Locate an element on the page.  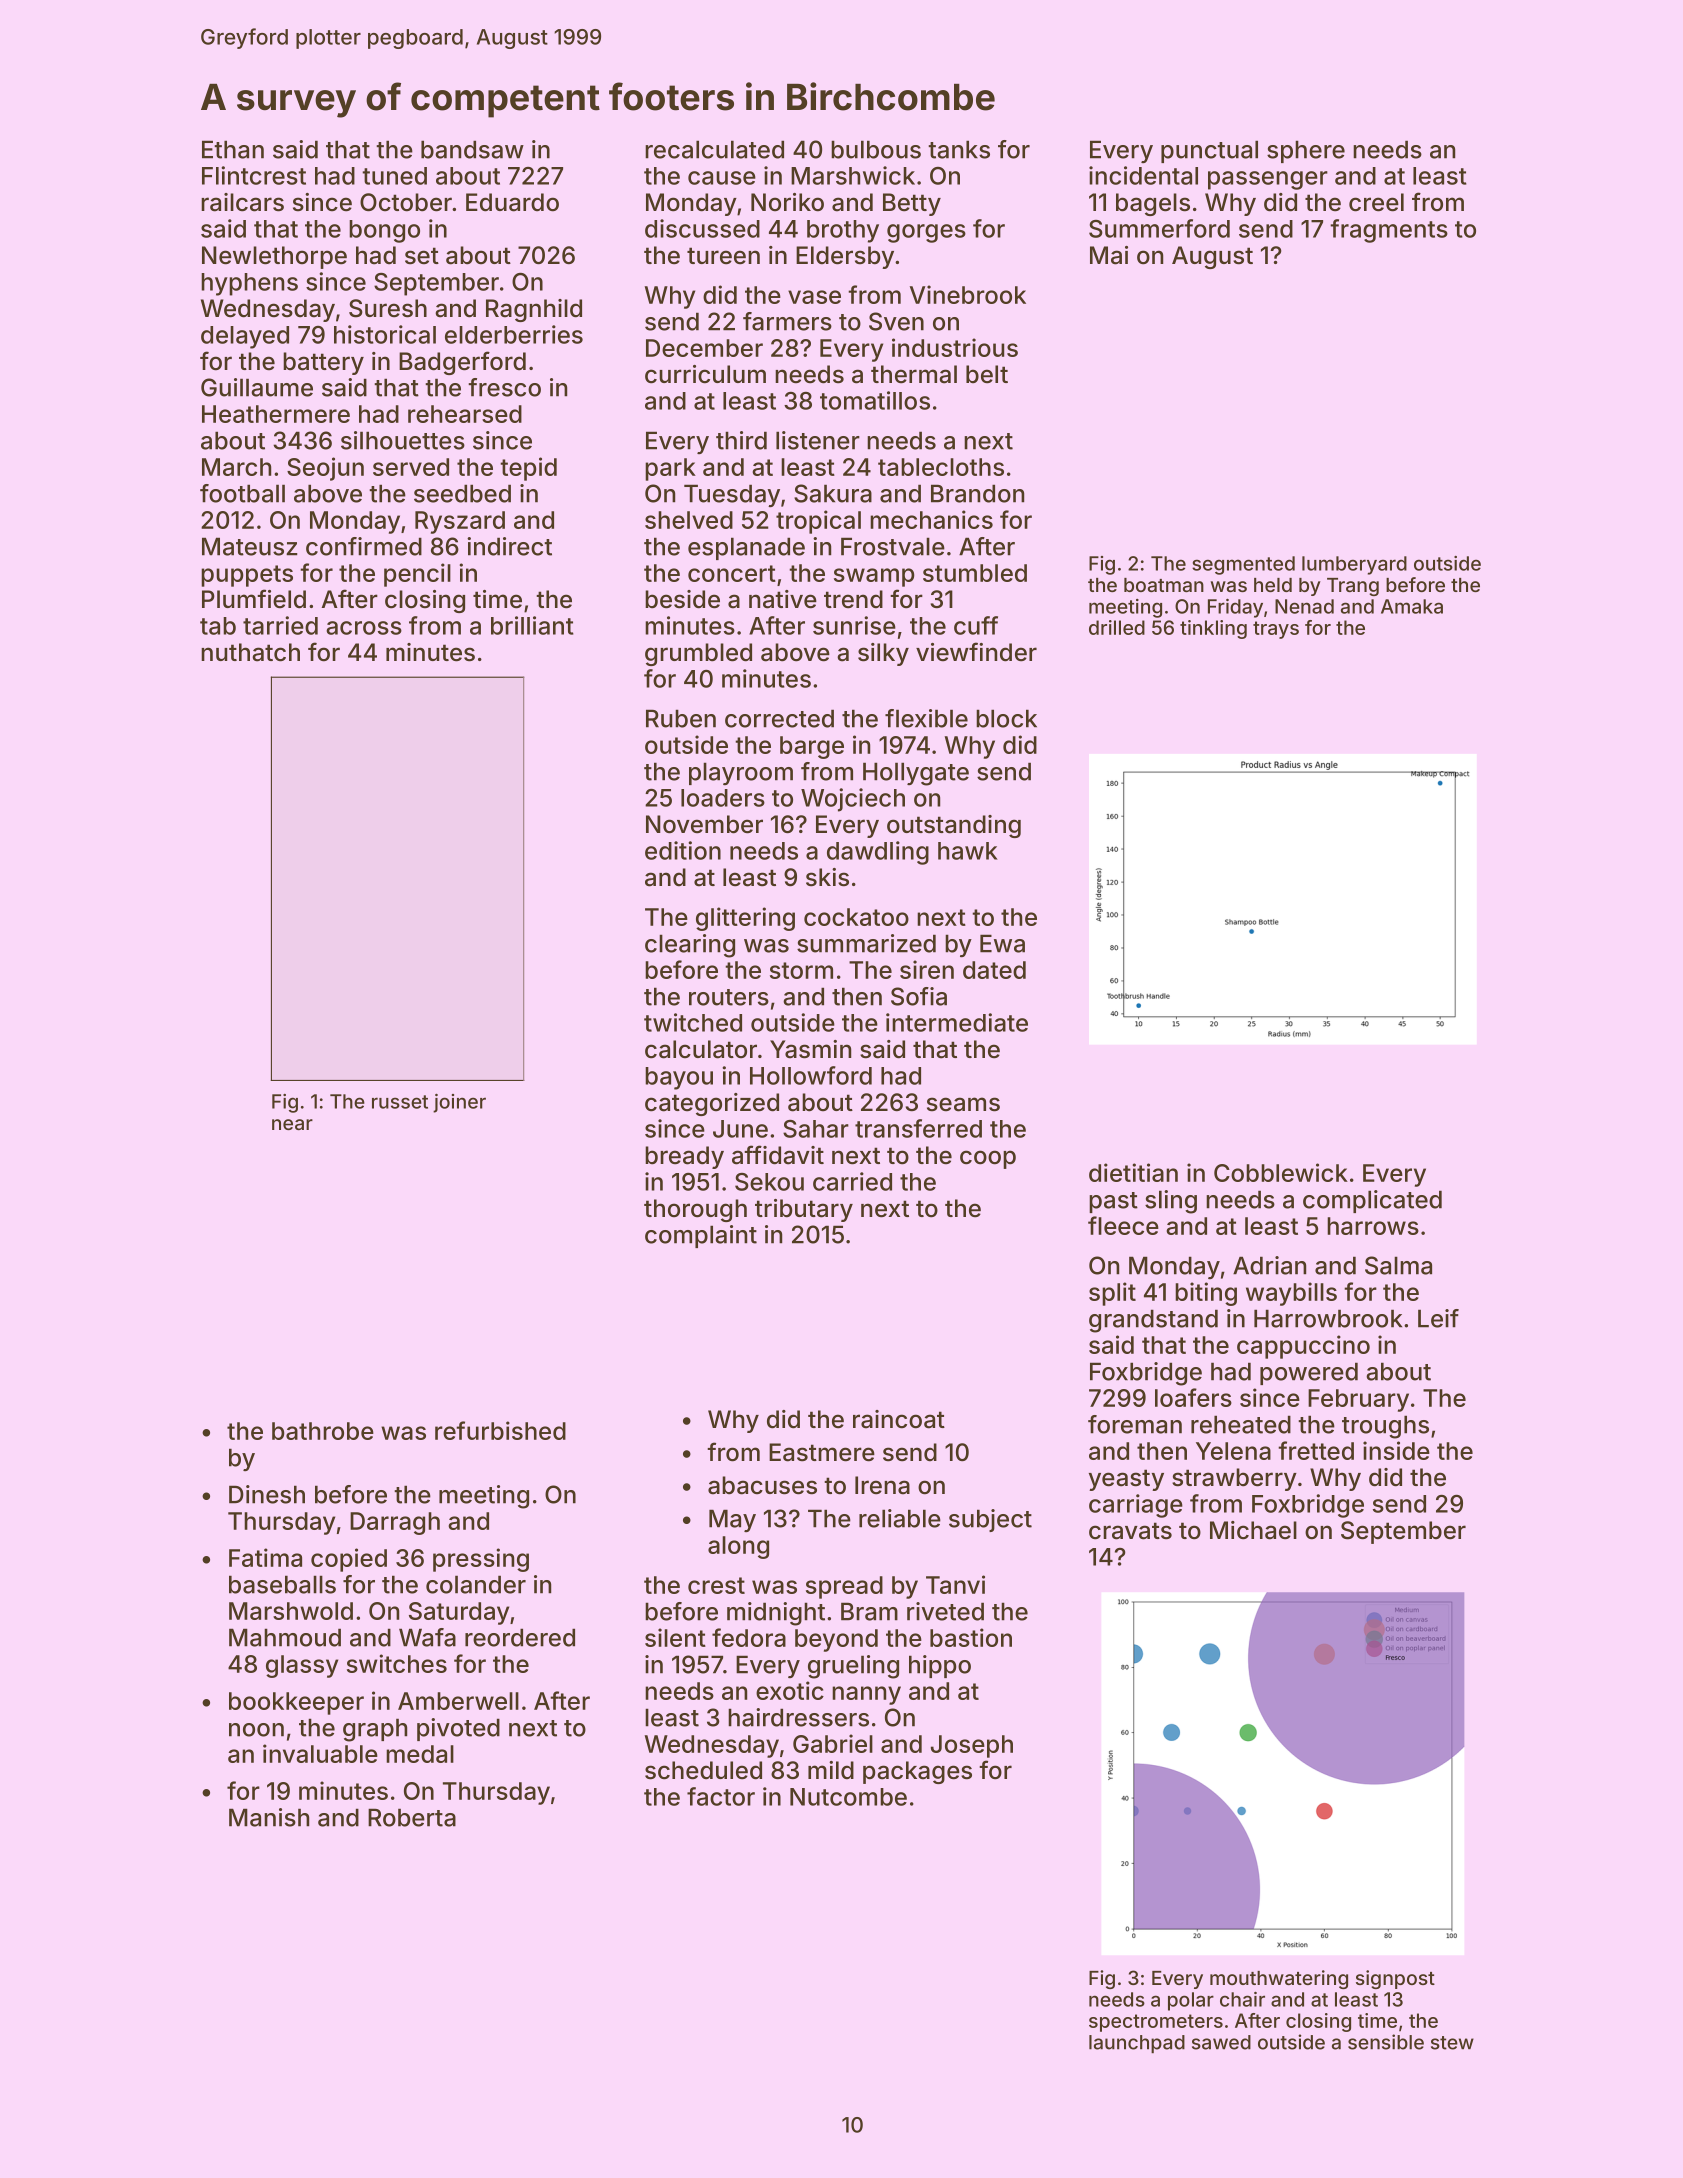
fragments is located at coordinates (1389, 231).
